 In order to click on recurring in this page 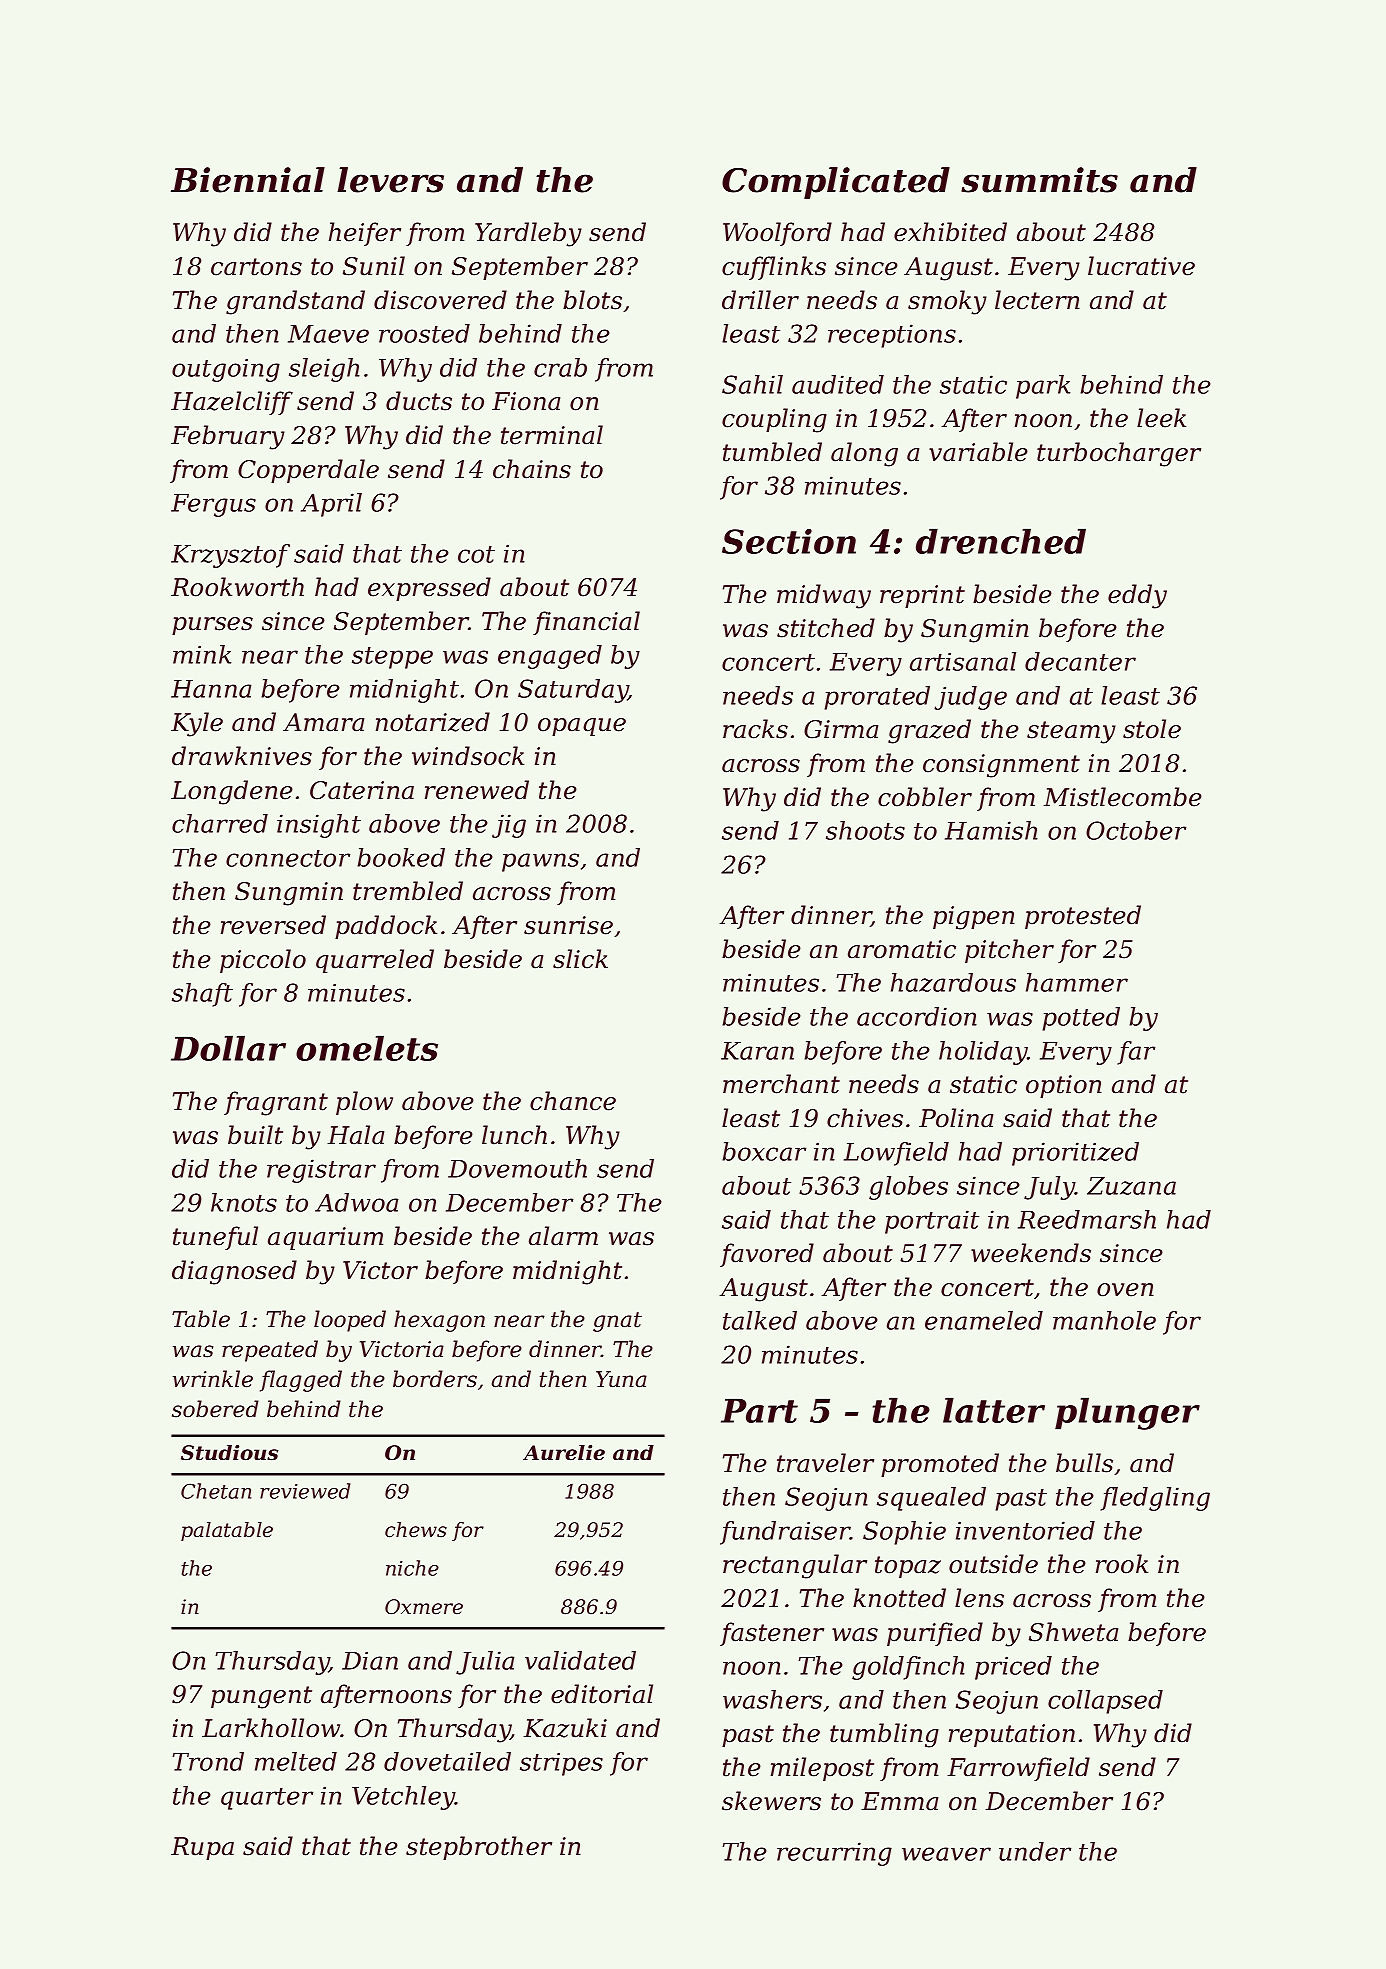, I will do `click(834, 1854)`.
